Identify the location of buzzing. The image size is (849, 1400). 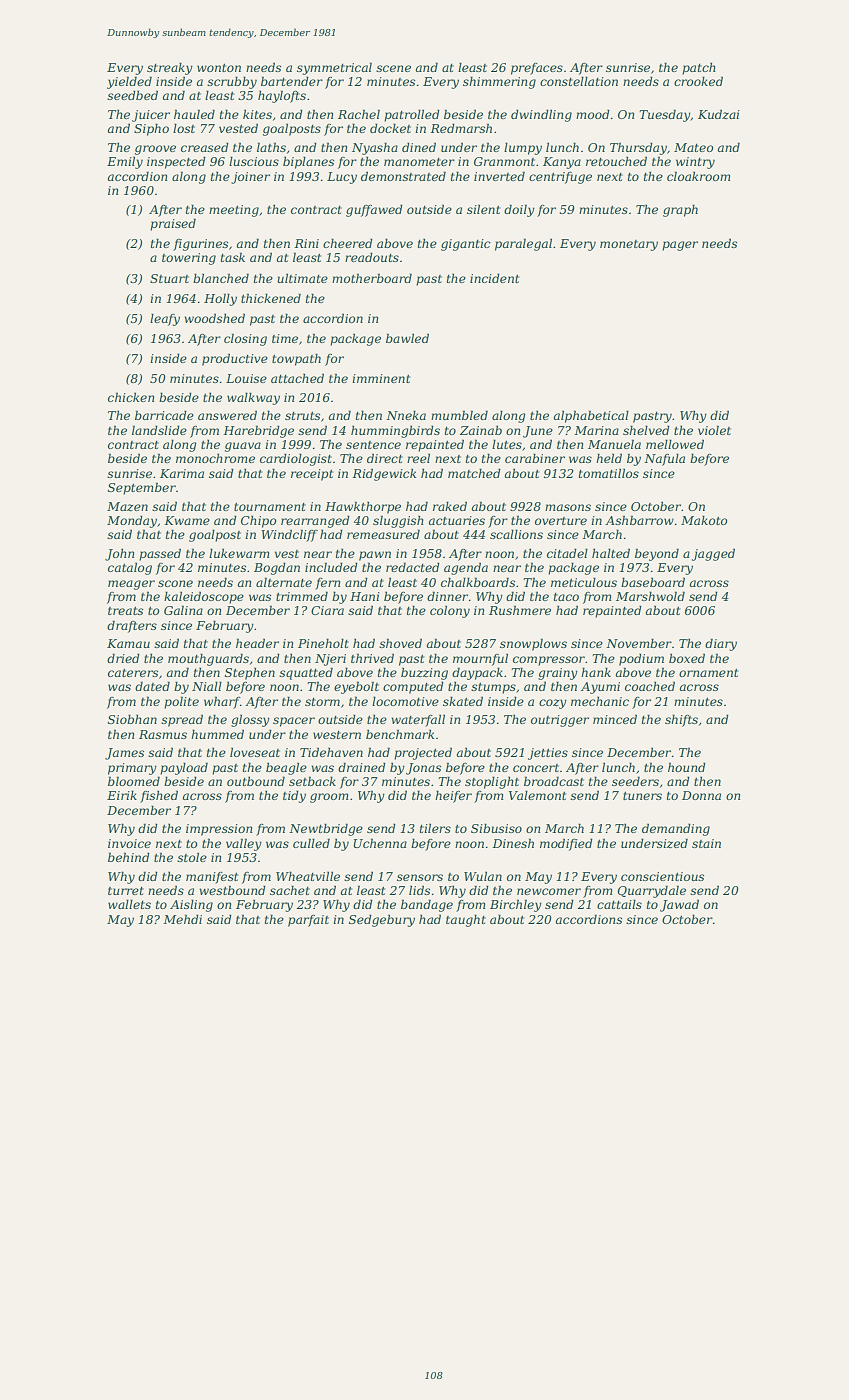
(424, 674).
